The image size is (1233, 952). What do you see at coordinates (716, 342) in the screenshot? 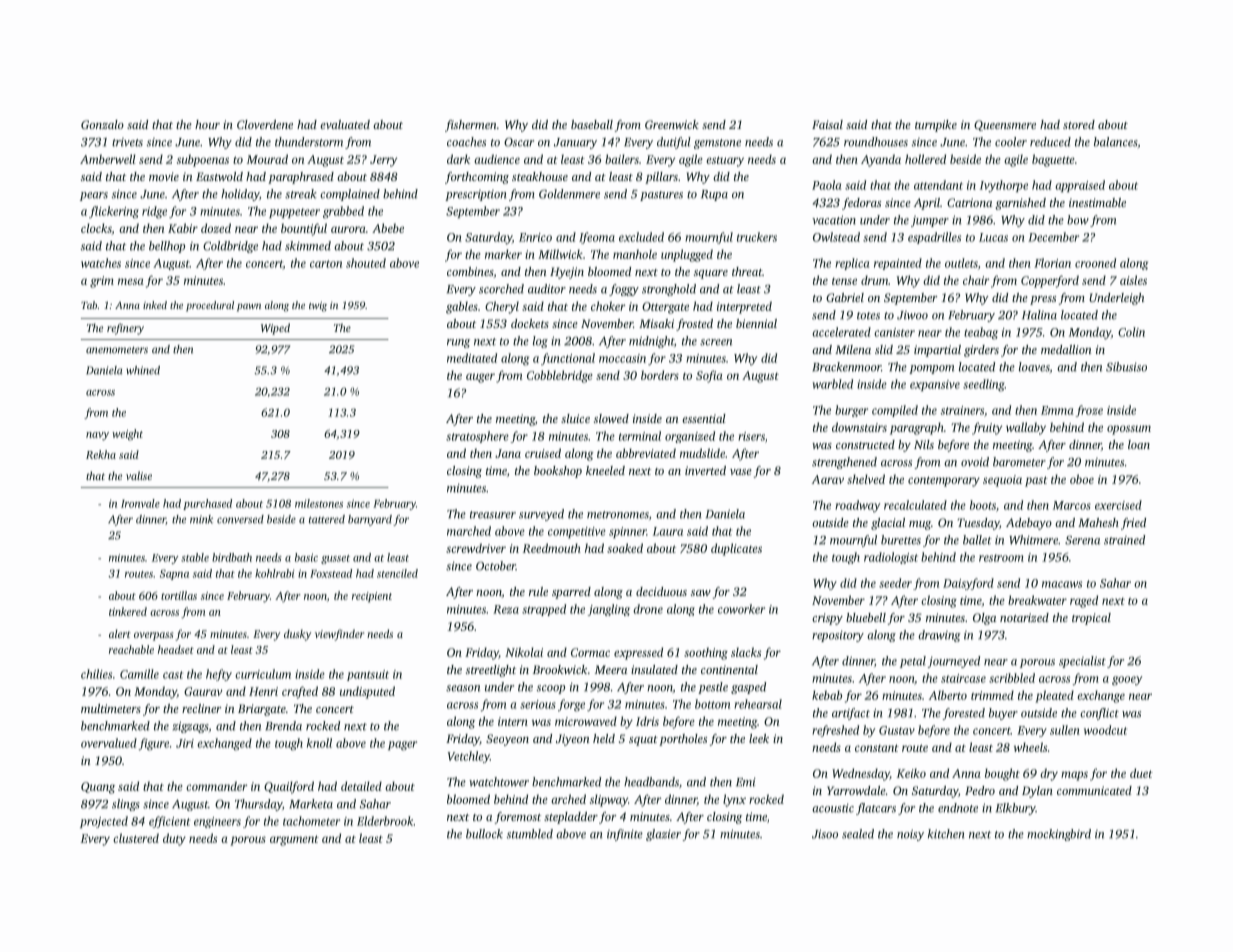
I see `screen` at bounding box center [716, 342].
